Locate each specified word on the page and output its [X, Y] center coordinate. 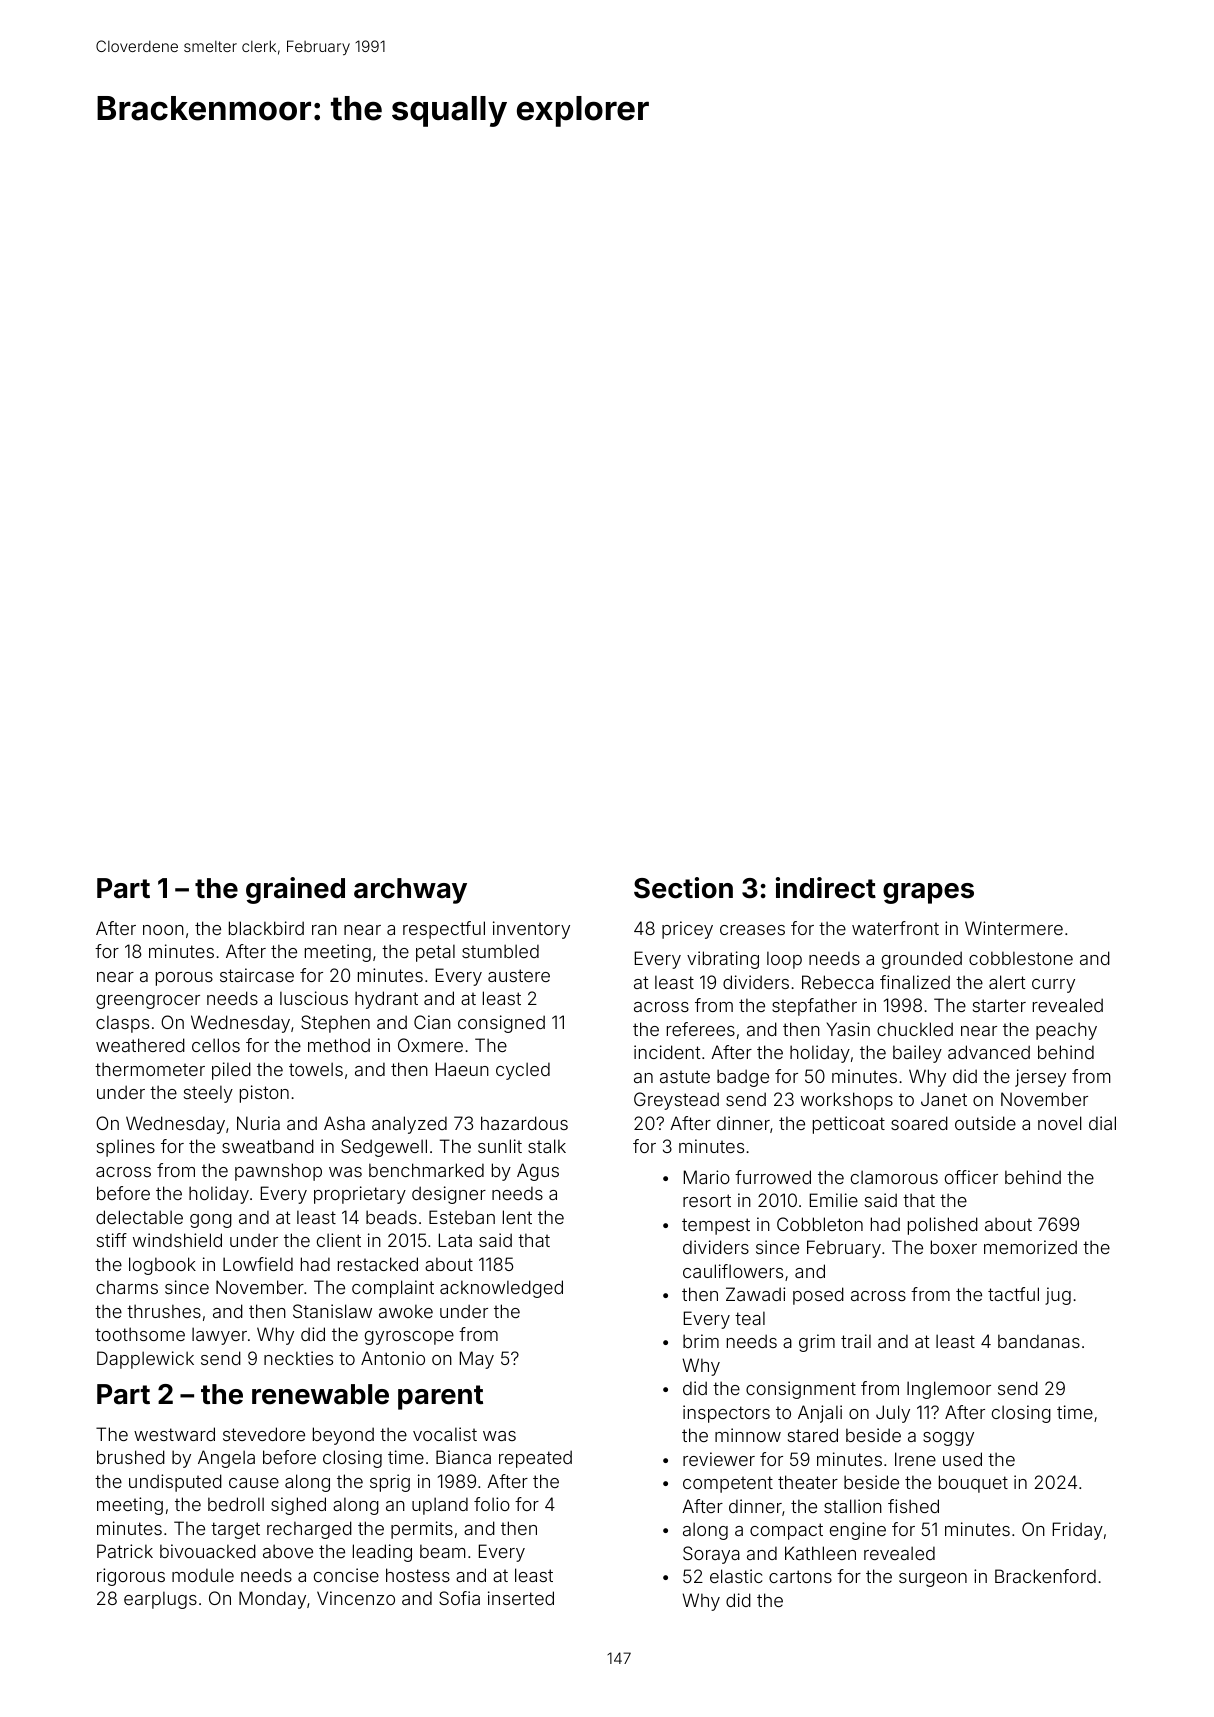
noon [163, 930]
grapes [928, 893]
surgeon [933, 1580]
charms [127, 1287]
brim [701, 1341]
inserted [521, 1598]
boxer [954, 1247]
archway [410, 891]
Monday [272, 1600]
